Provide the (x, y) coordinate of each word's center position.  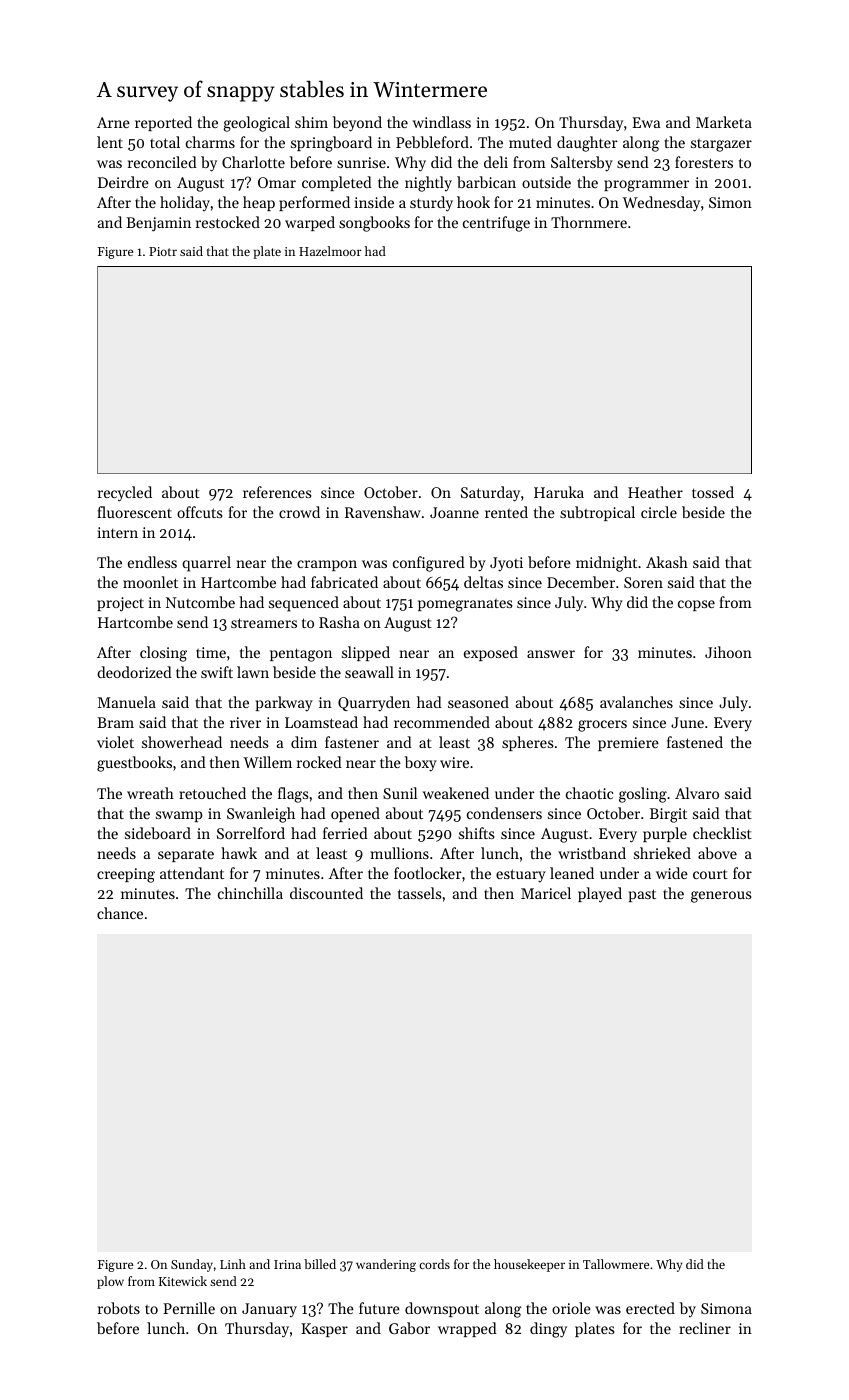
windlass (442, 122)
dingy (548, 1330)
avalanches (636, 702)
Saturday (490, 494)
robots (119, 1308)
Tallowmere (616, 1264)
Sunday (192, 1265)
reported (163, 123)
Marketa (724, 122)
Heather (655, 492)
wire (454, 762)
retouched (212, 793)
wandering (386, 1265)
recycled (125, 494)
